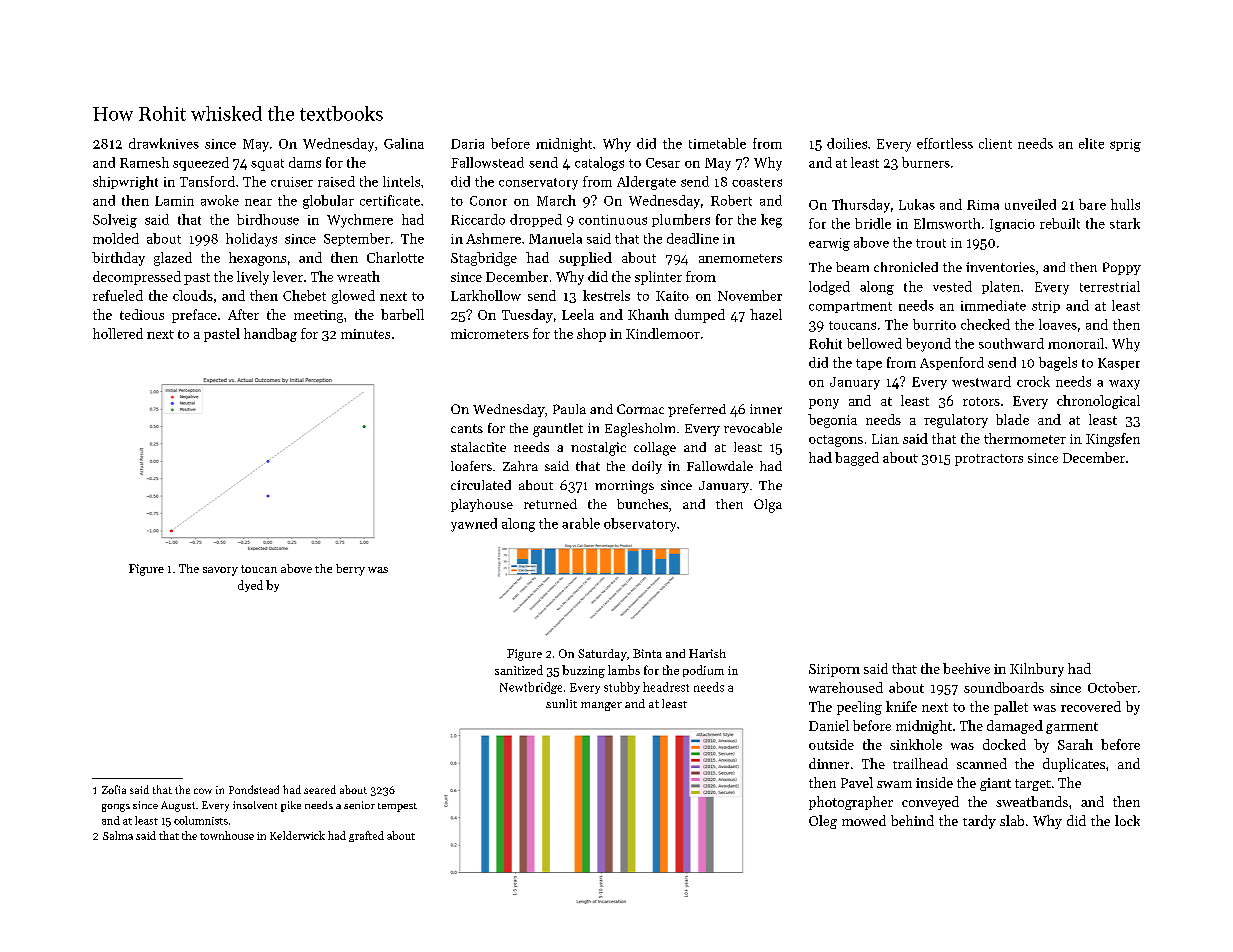 This image has width=1233, height=952. Describe the element at coordinates (118, 259) in the image. I see `birthday` at that location.
